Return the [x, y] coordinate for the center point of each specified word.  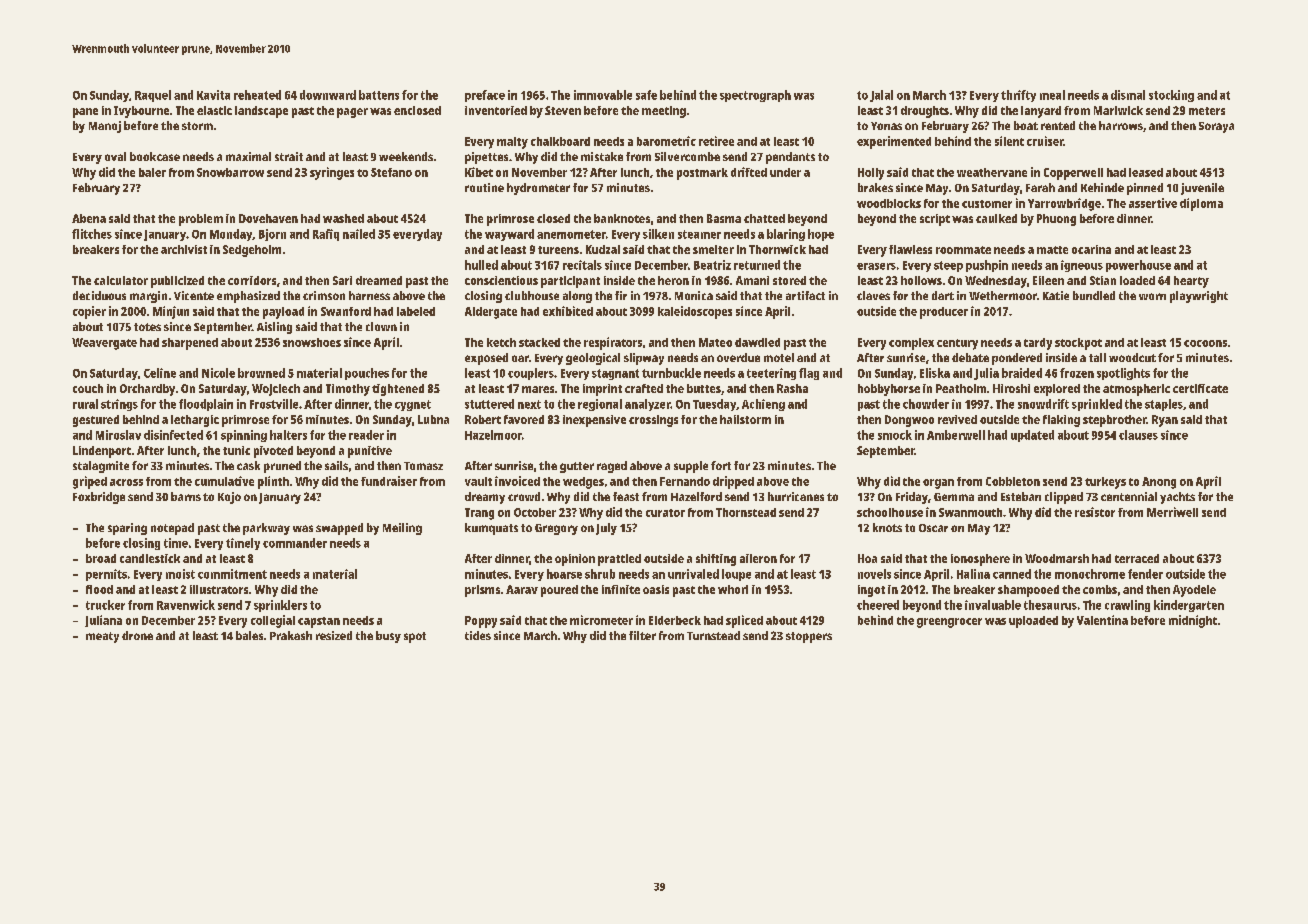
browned [261, 373]
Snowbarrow [230, 172]
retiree [716, 141]
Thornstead [746, 512]
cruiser [1045, 141]
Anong [1159, 483]
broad [101, 558]
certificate [1200, 388]
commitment [232, 574]
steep [948, 266]
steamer [699, 234]
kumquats [491, 529]
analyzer [647, 405]
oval [115, 156]
